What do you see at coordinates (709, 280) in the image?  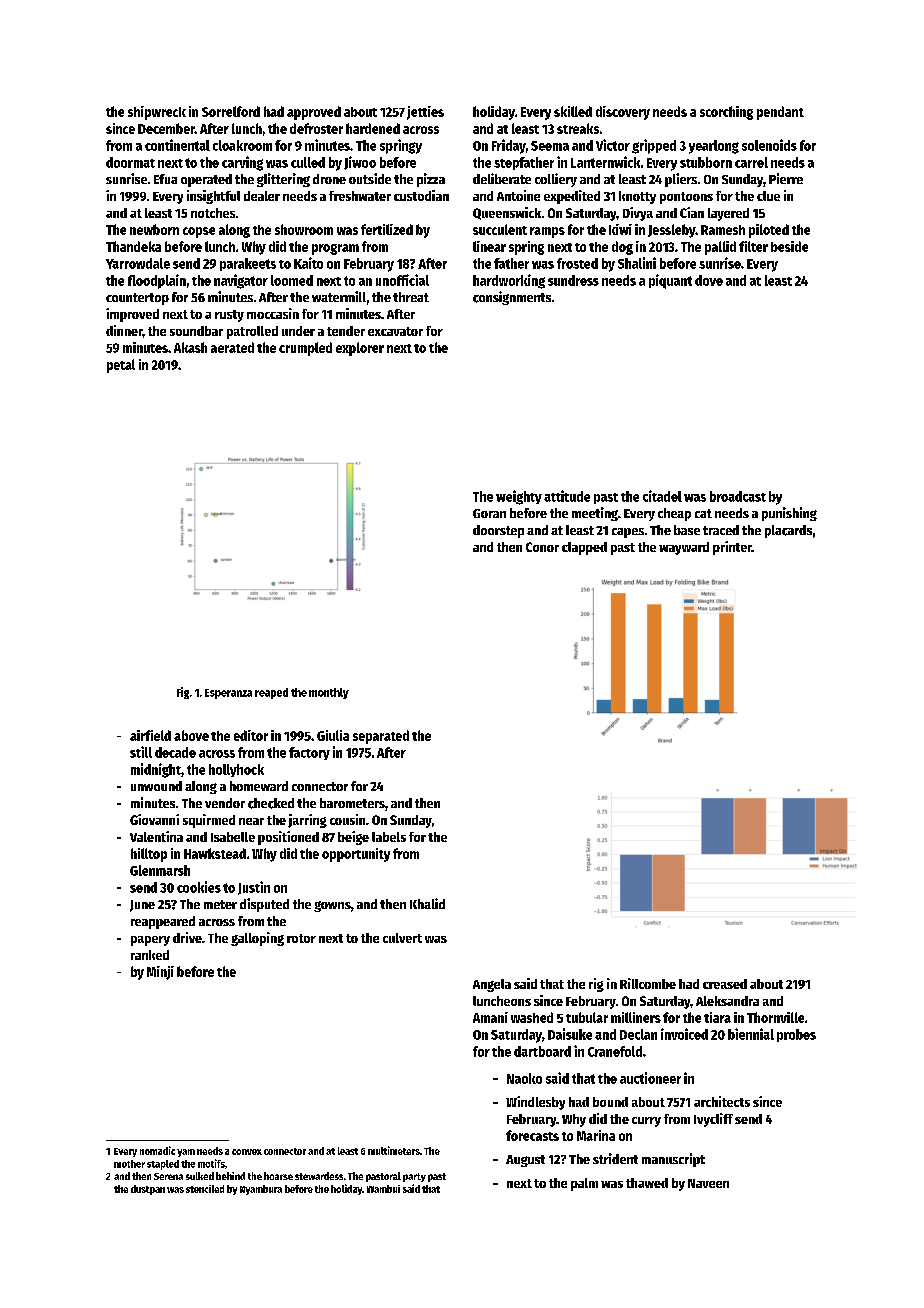 I see `dove` at bounding box center [709, 280].
